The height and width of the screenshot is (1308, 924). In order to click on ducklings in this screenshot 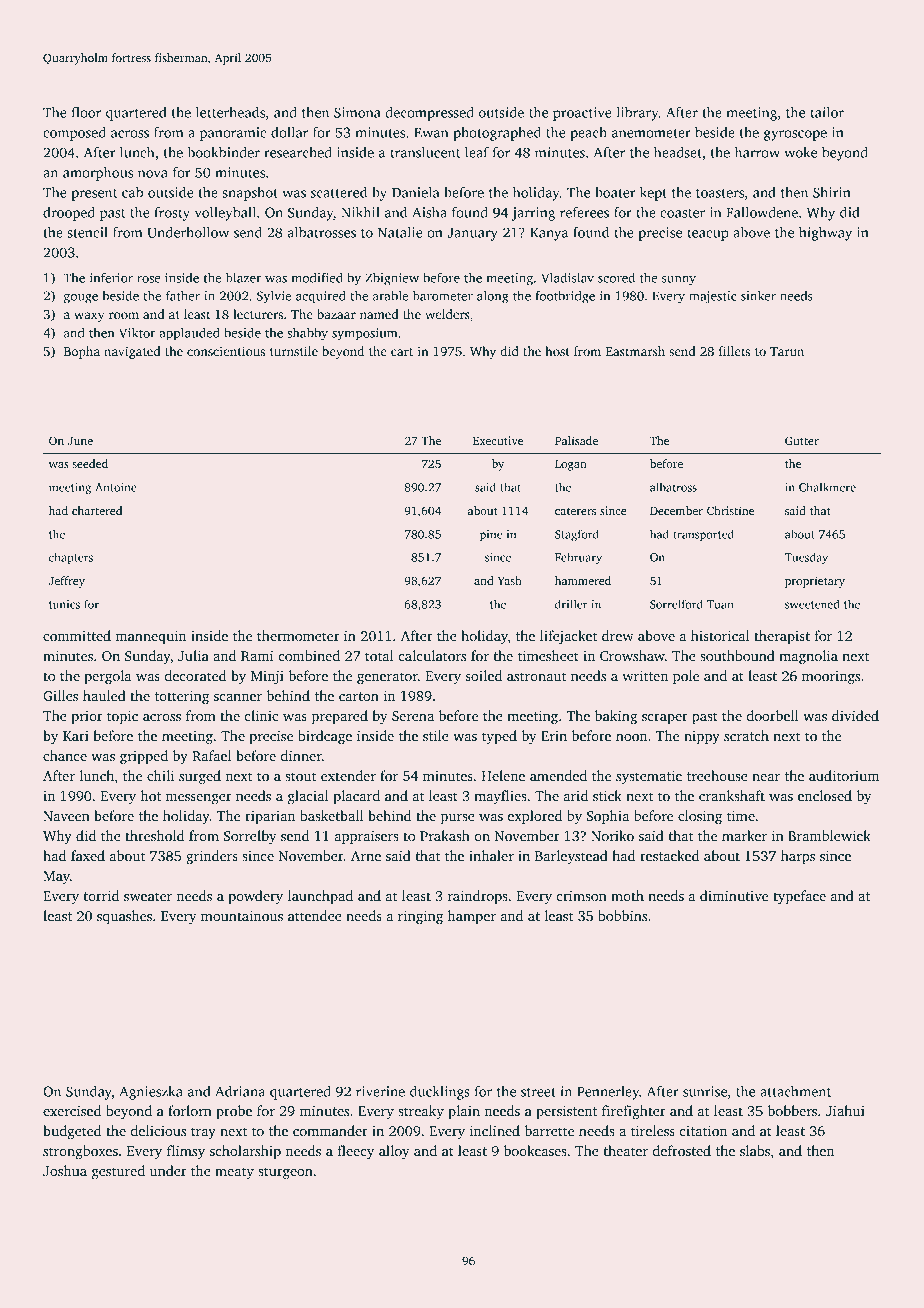, I will do `click(440, 1093)`.
